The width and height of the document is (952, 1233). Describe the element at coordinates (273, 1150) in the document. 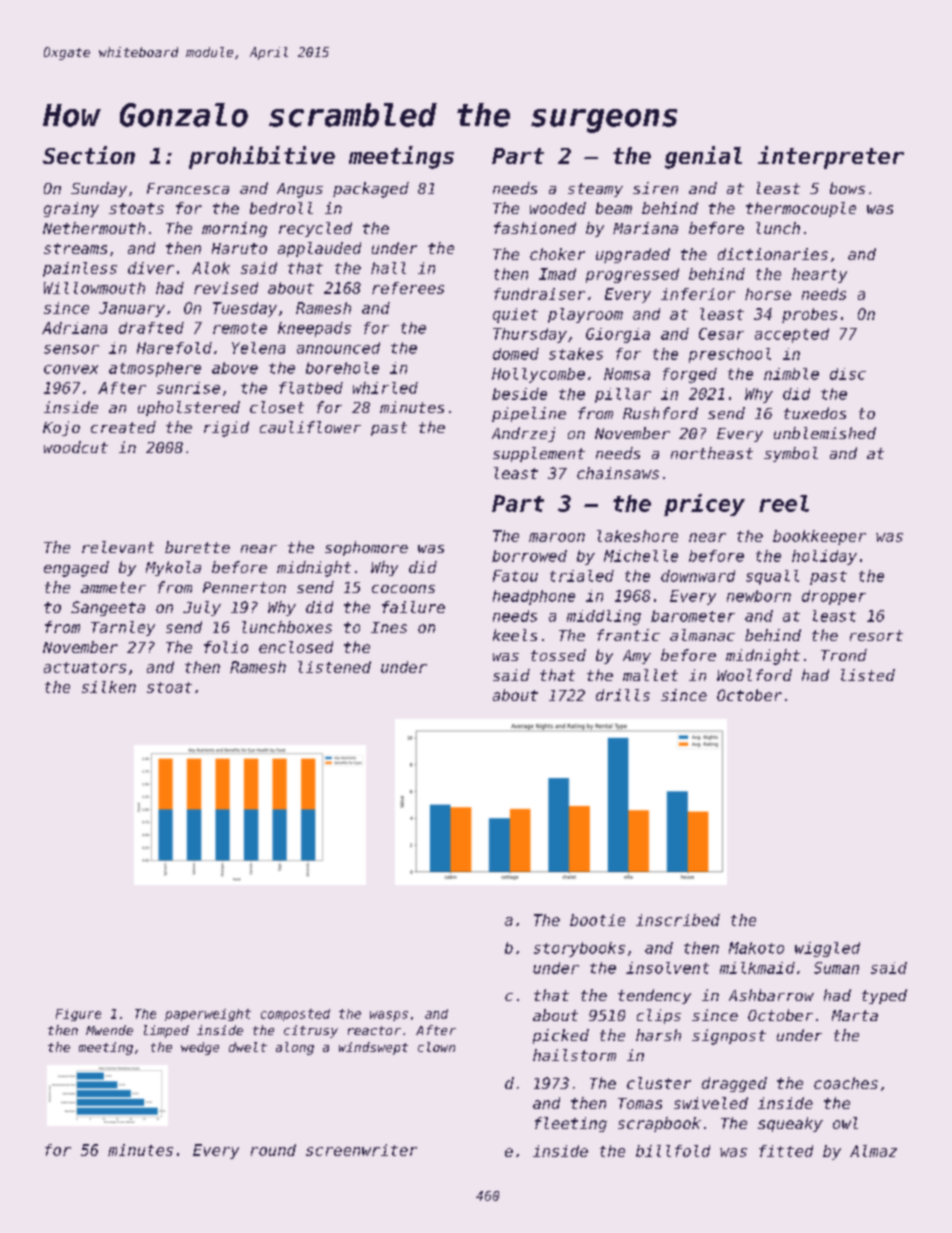

I see `round` at that location.
